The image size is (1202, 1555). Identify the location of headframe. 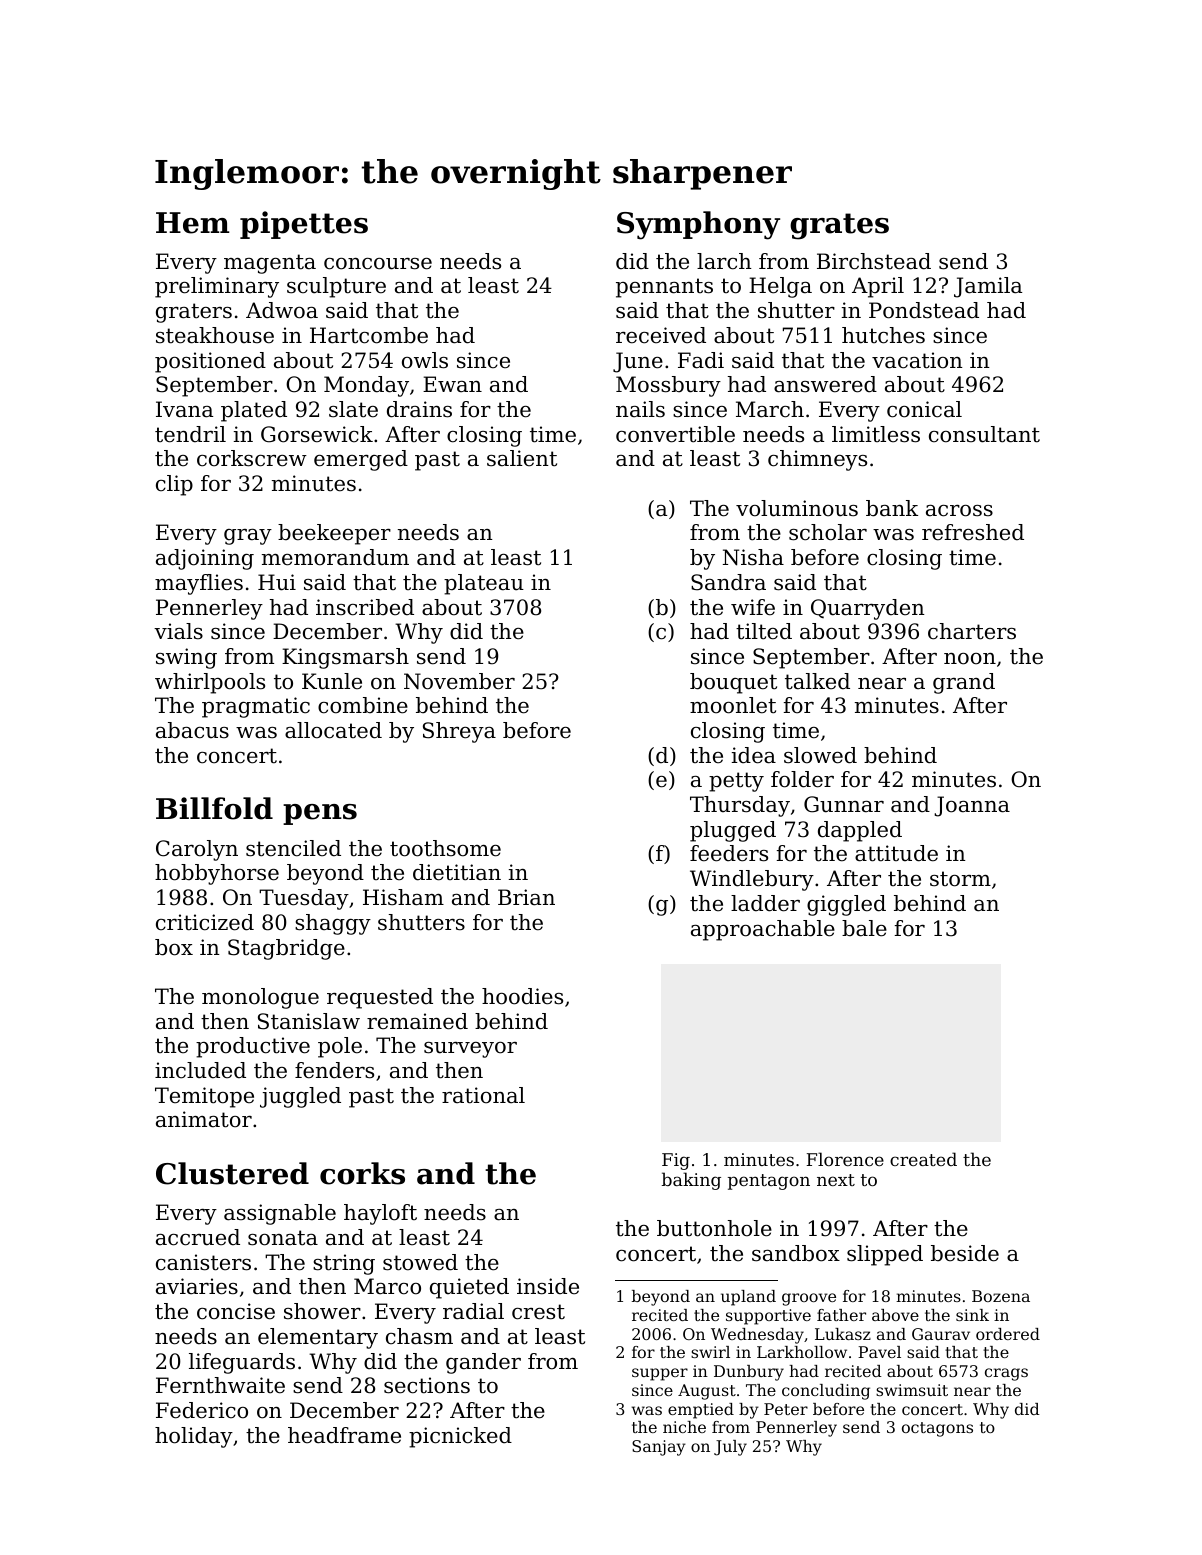
(344, 1435).
